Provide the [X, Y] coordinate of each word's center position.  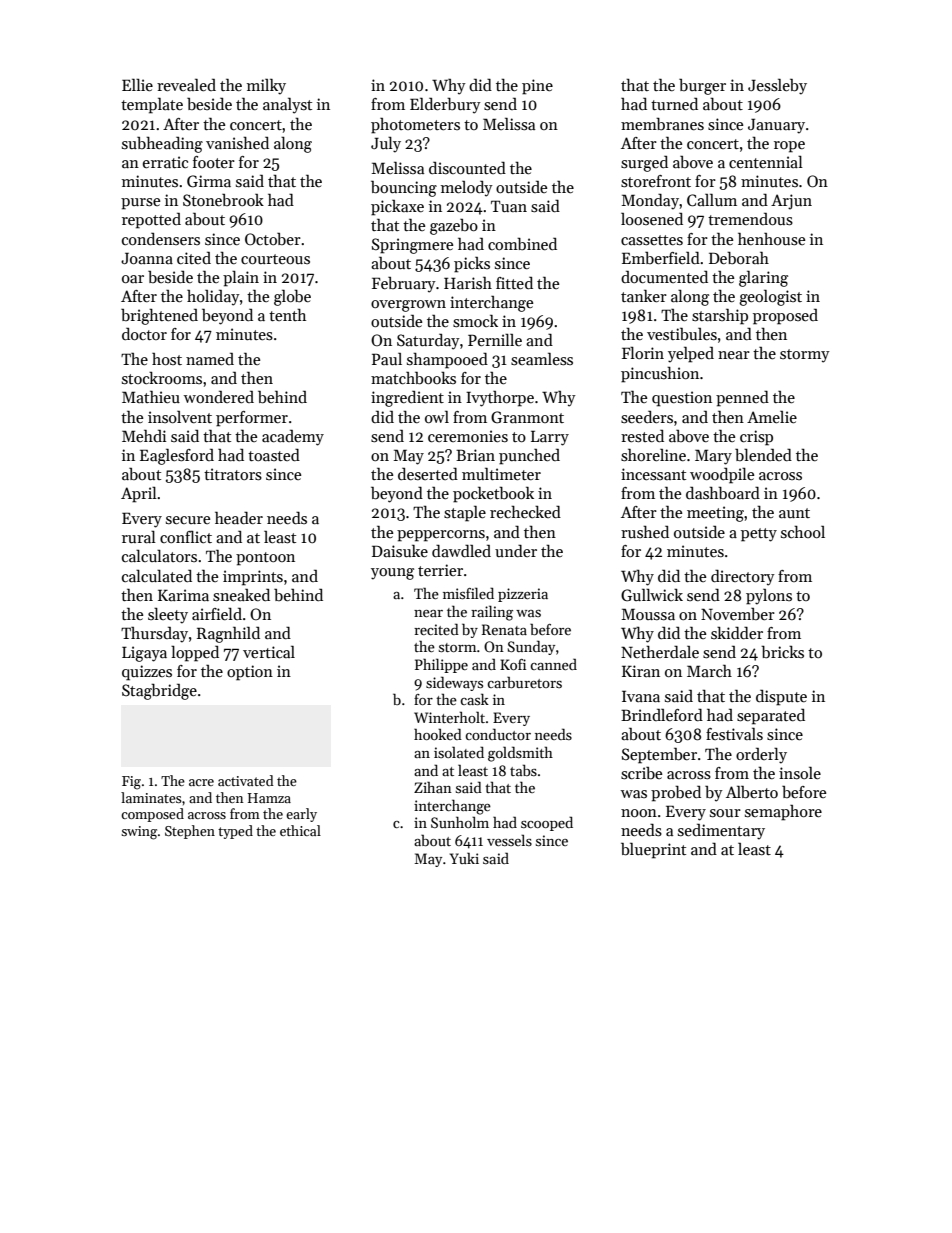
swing [139, 833]
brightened [159, 316]
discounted [467, 167]
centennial [766, 162]
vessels [509, 840]
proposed [785, 317]
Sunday [531, 647]
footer [214, 162]
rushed [645, 531]
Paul [387, 359]
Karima [183, 595]
